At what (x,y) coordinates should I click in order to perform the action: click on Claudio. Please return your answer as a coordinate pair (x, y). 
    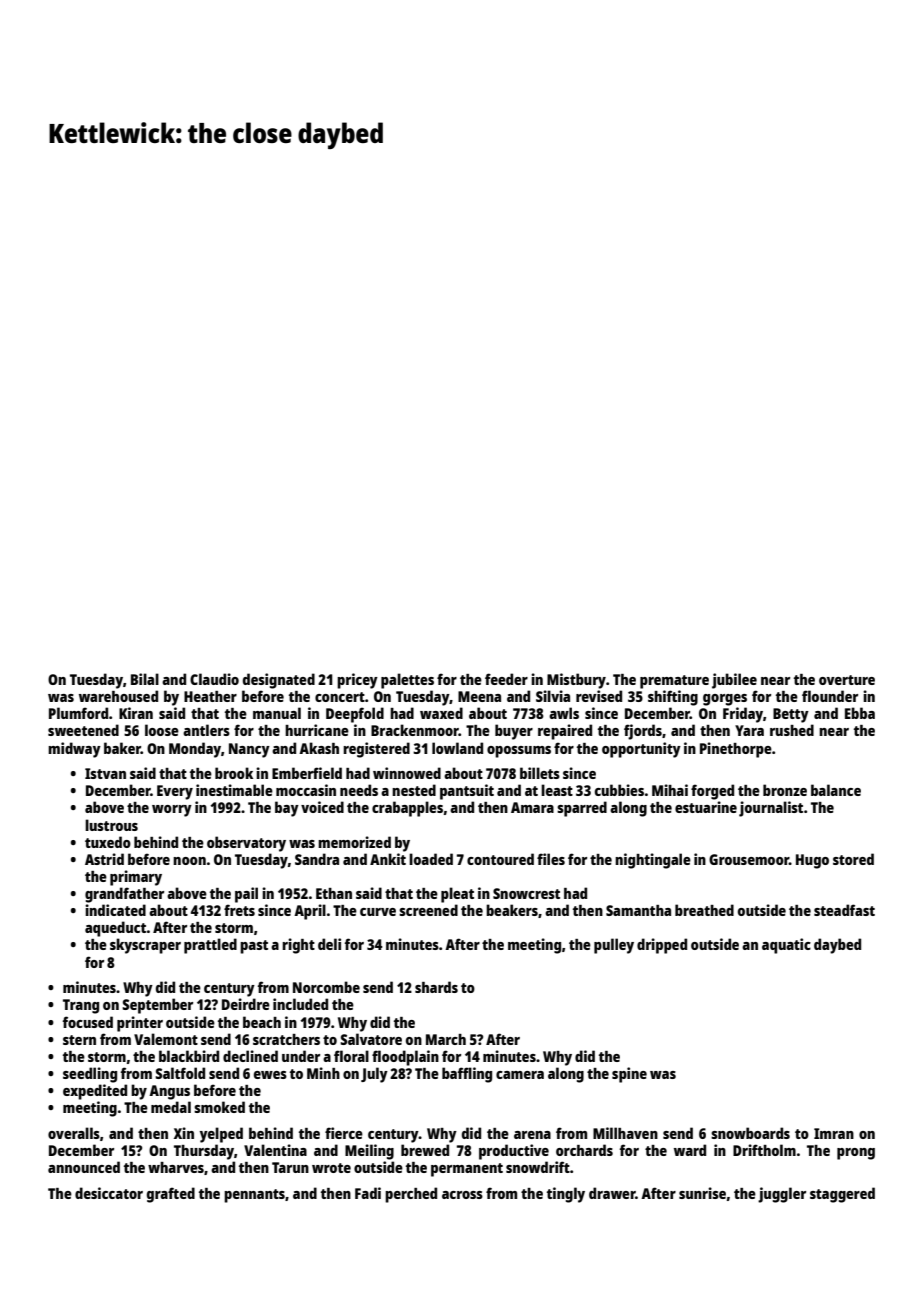
    Looking at the image, I should click on (214, 679).
